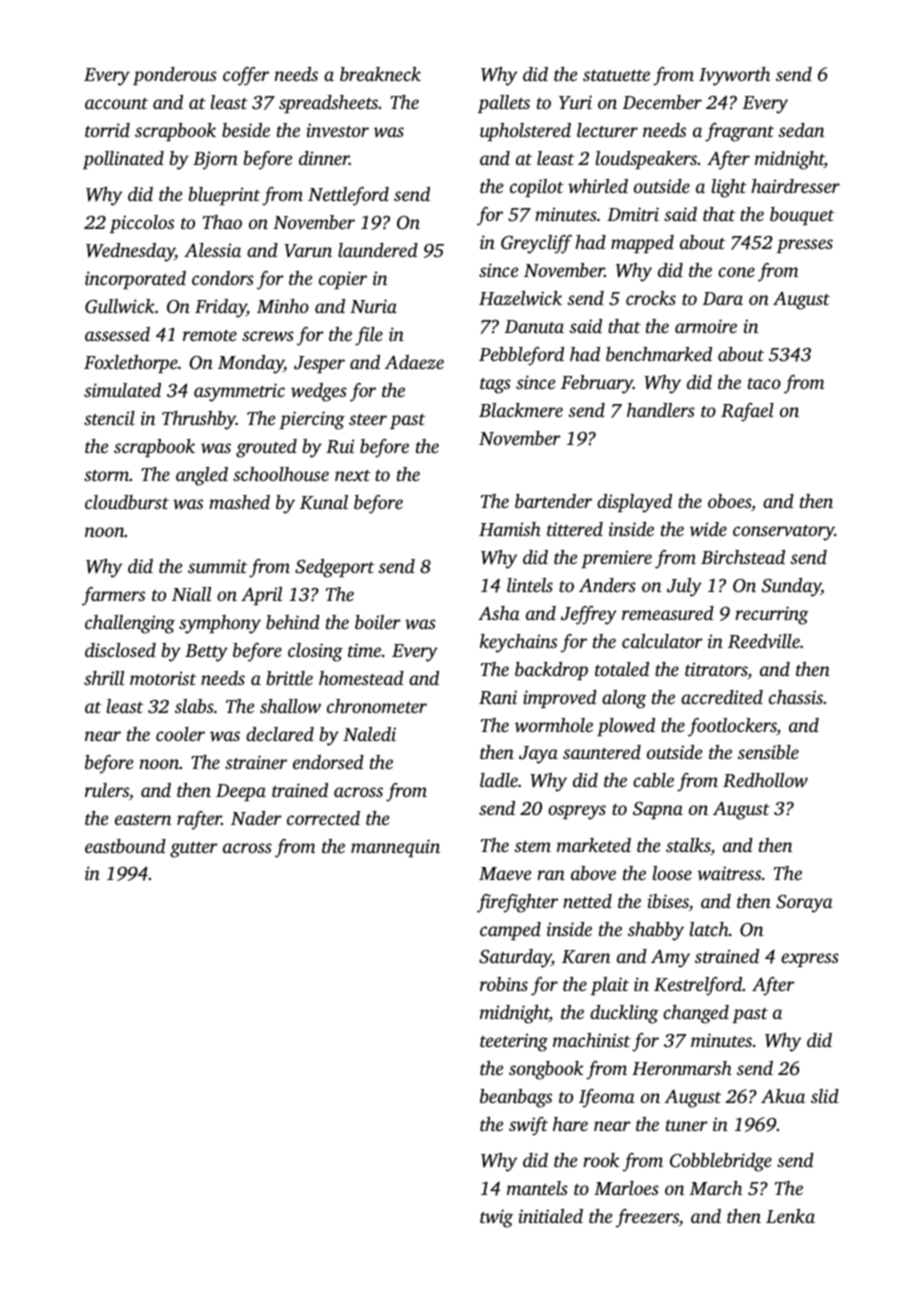 This screenshot has width=924, height=1311. What do you see at coordinates (113, 596) in the screenshot?
I see `farmers` at bounding box center [113, 596].
